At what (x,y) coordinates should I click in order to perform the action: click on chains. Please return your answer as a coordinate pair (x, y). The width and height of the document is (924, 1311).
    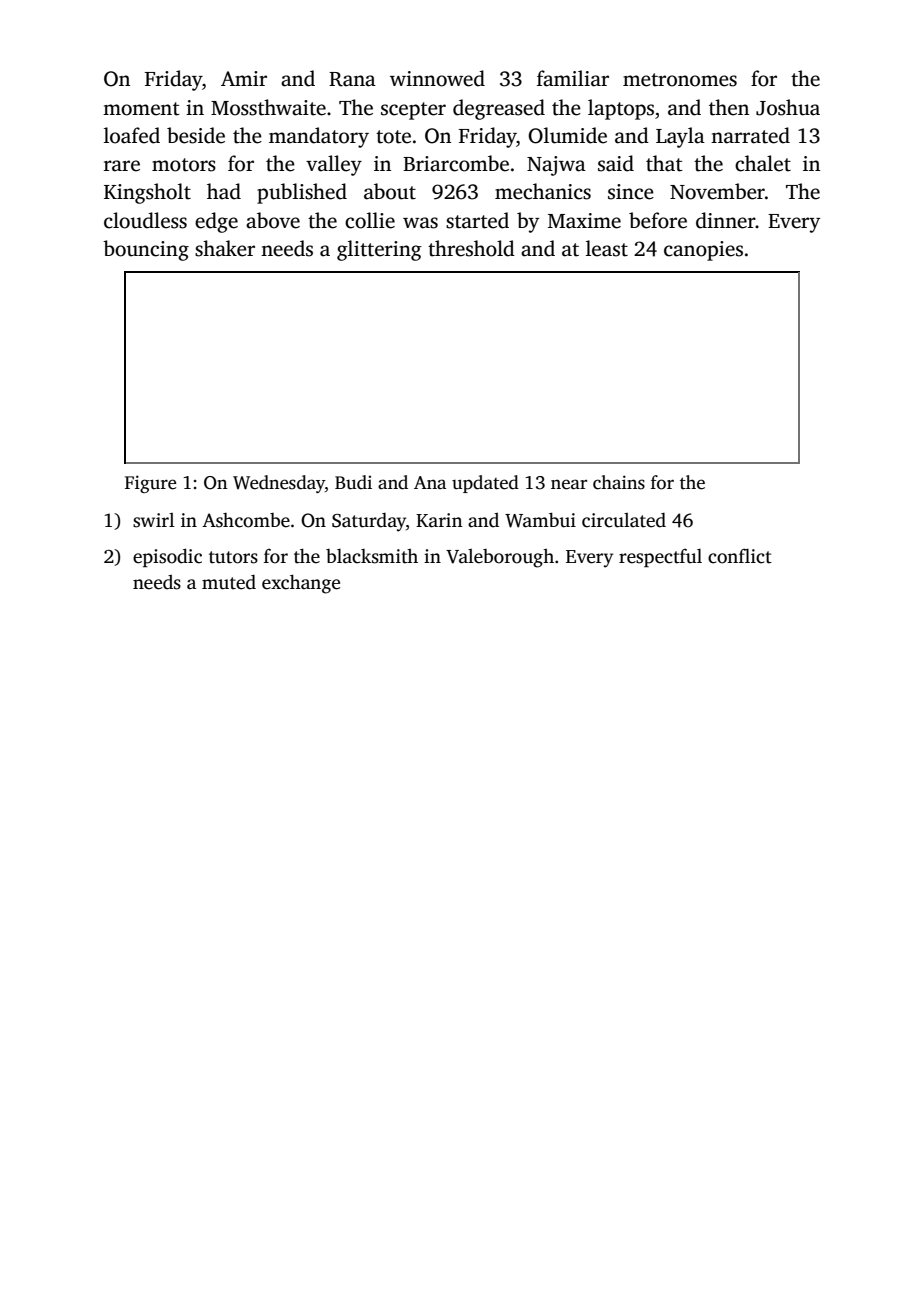
    Looking at the image, I should click on (619, 482).
